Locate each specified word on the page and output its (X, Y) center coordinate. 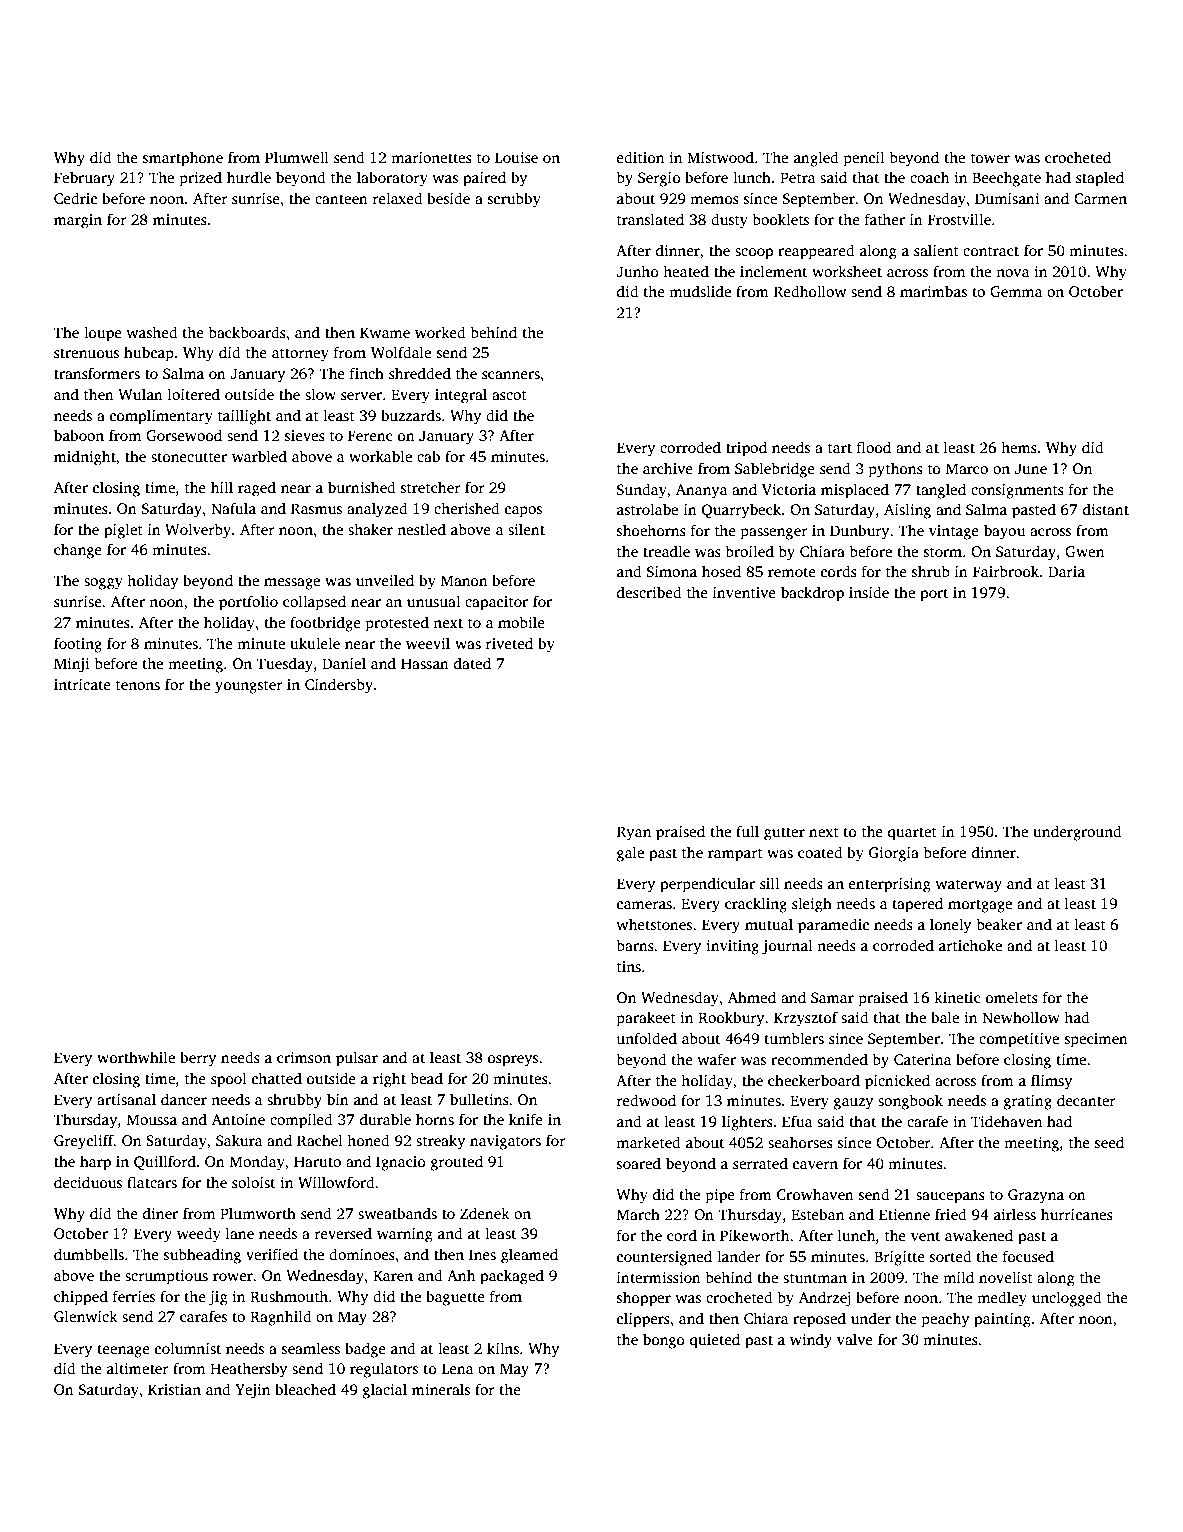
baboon (79, 435)
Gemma (1016, 291)
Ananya (701, 491)
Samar (832, 997)
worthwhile (136, 1057)
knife (526, 1119)
